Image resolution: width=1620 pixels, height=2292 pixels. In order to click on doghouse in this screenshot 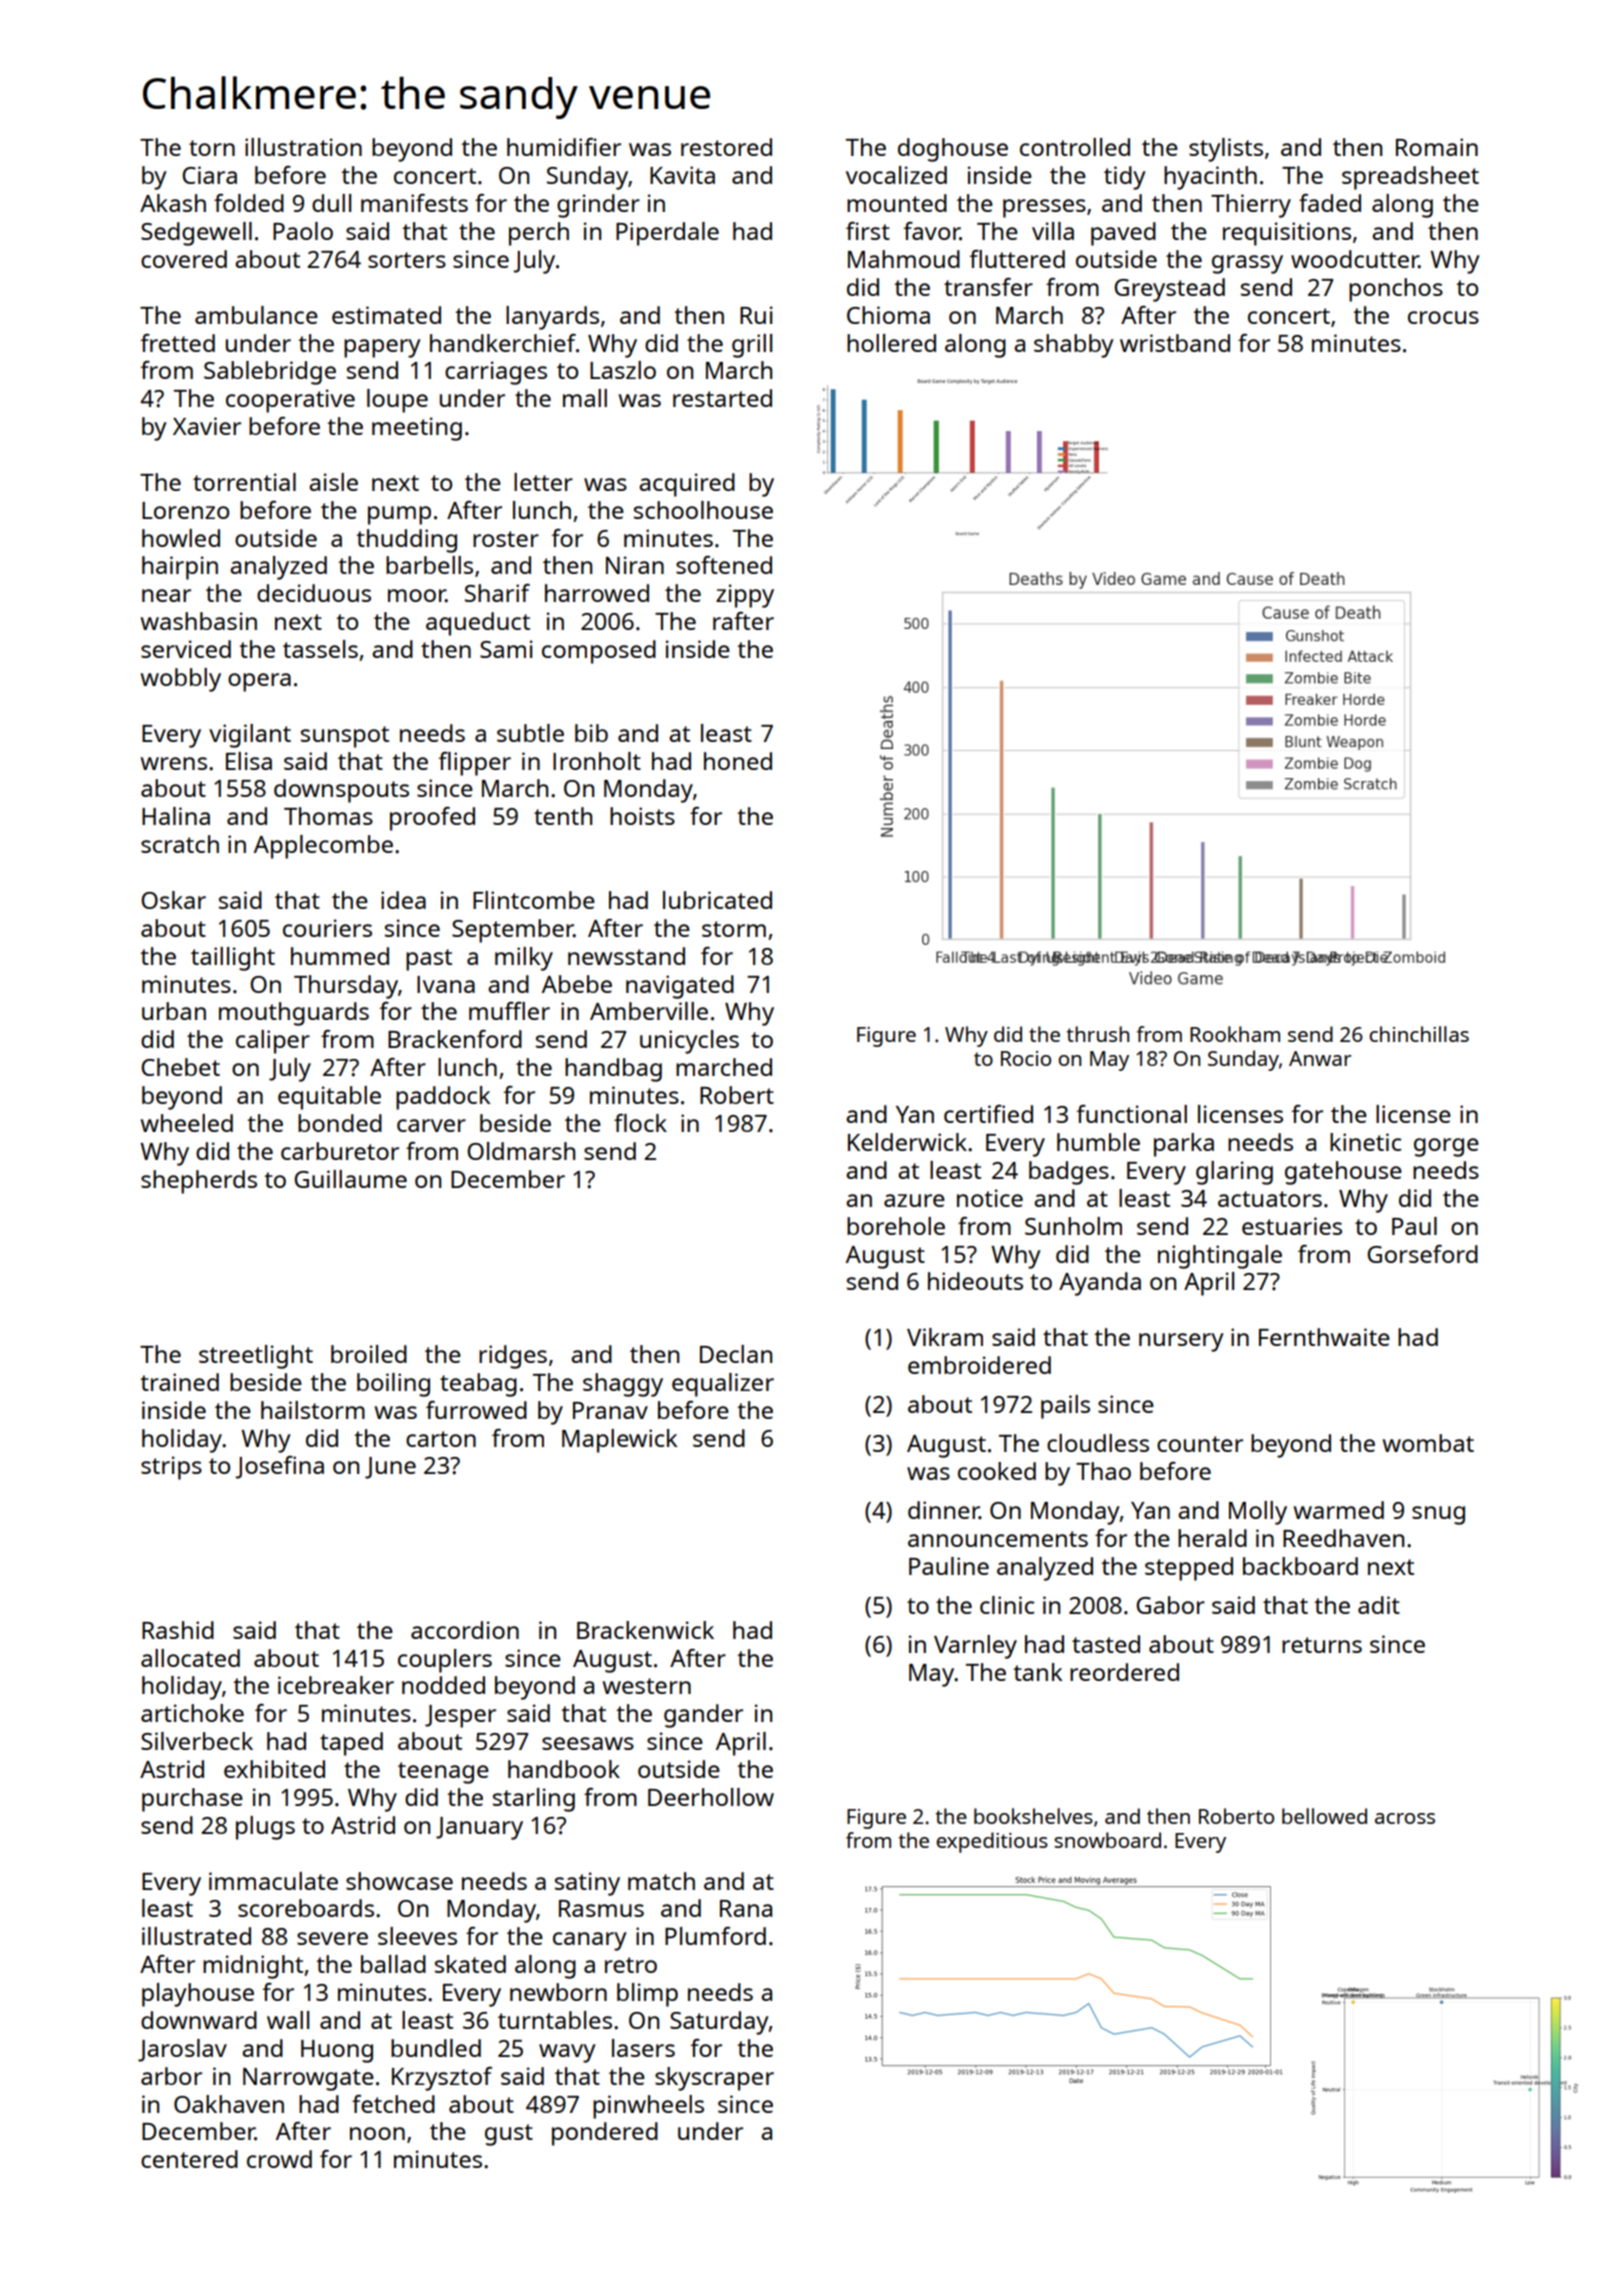, I will do `click(953, 150)`.
